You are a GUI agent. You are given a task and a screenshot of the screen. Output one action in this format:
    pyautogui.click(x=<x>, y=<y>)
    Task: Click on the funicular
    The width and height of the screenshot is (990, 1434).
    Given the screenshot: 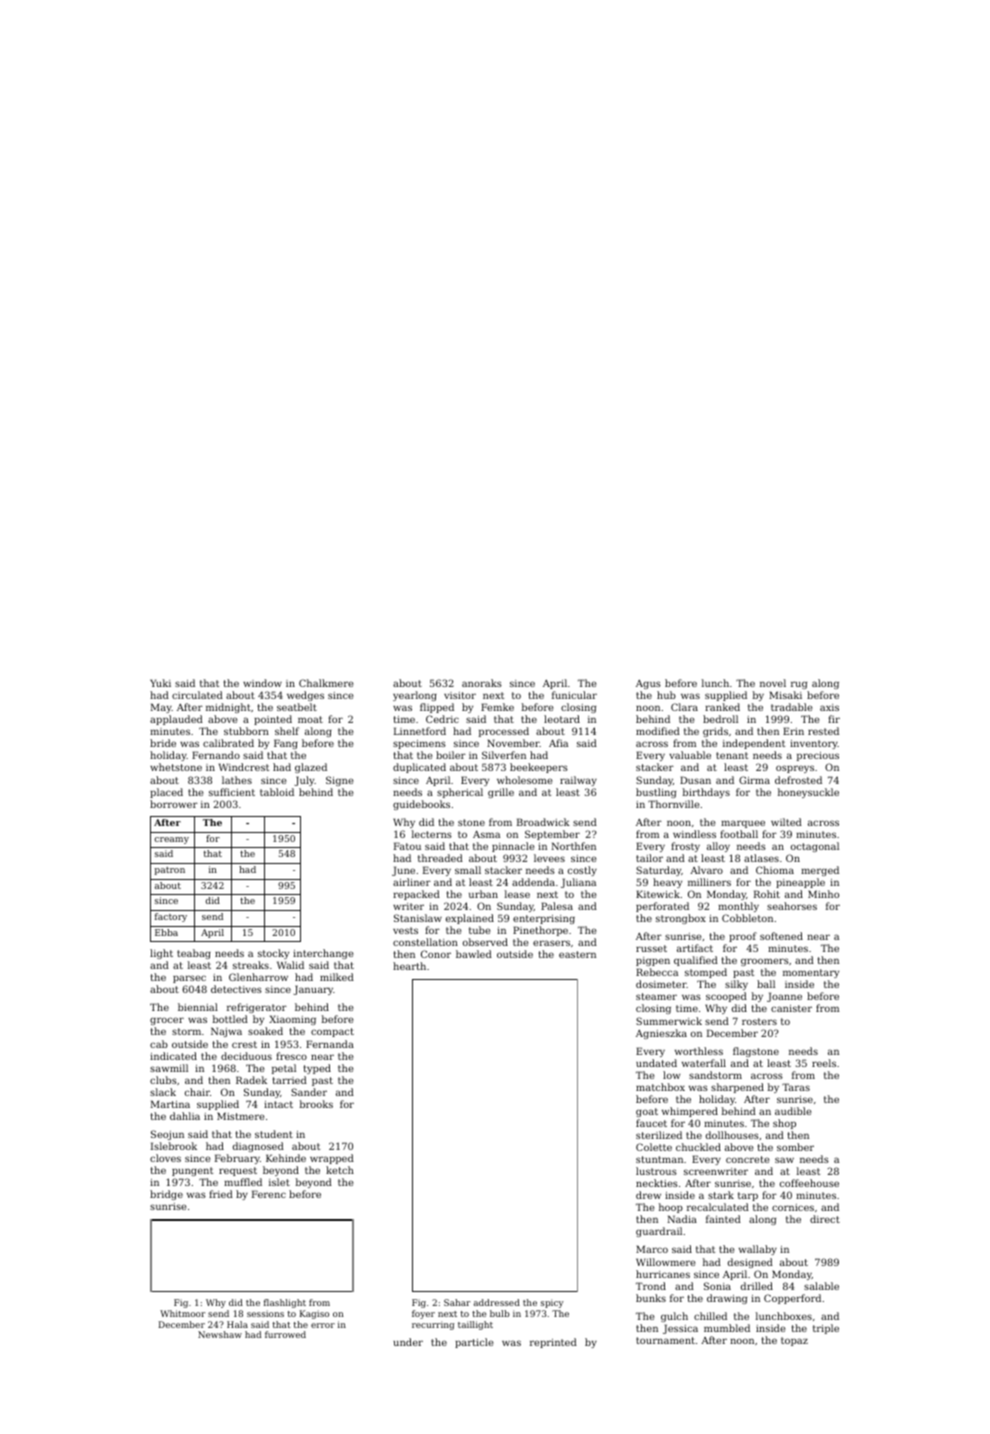 What is the action you would take?
    pyautogui.click(x=574, y=695)
